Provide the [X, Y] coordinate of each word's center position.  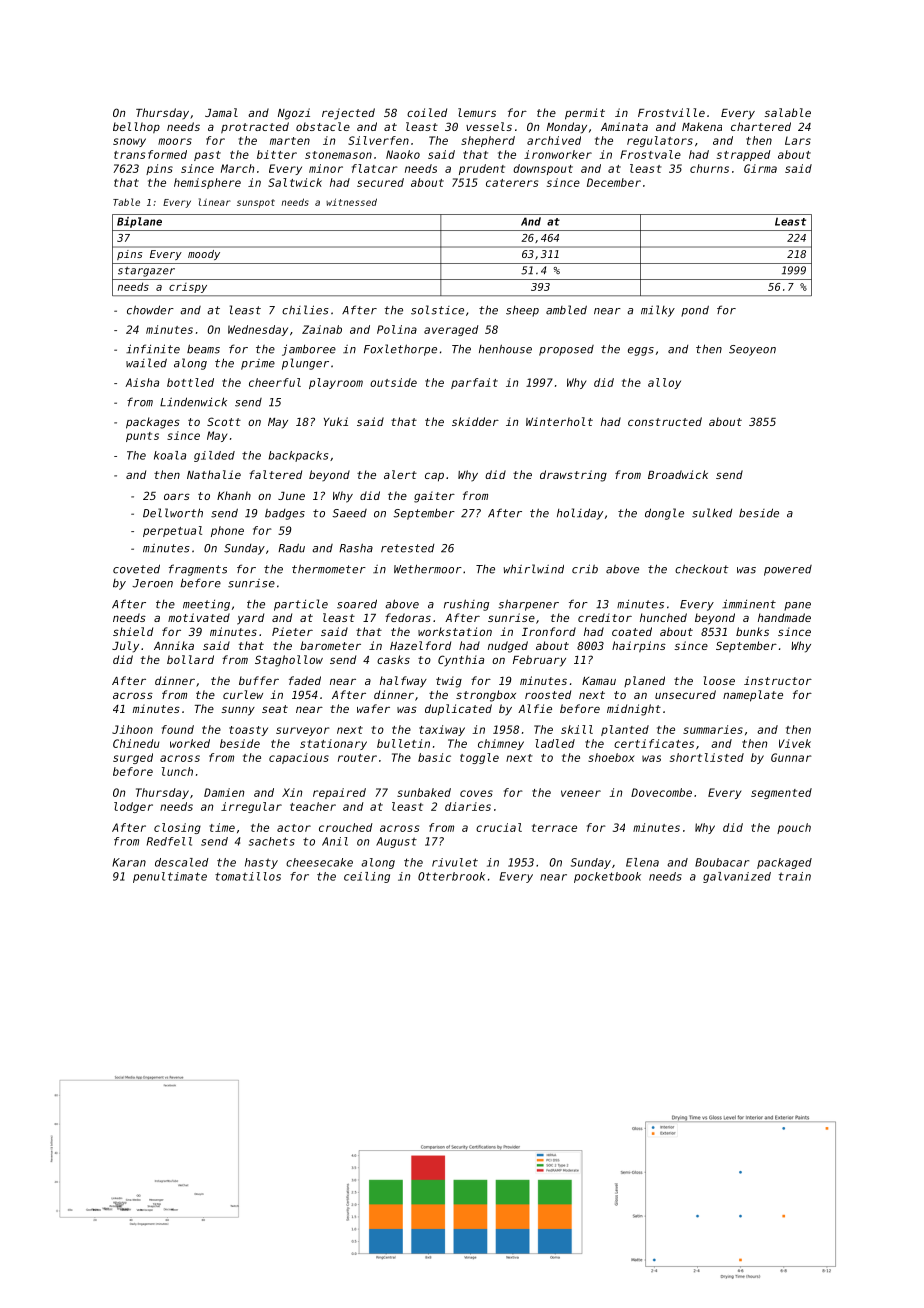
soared [357, 604]
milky [658, 311]
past [207, 156]
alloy [664, 383]
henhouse [505, 349]
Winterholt [559, 421]
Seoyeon [752, 350]
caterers [512, 183]
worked [190, 743]
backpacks [298, 456]
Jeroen [152, 583]
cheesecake [319, 862]
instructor [778, 680]
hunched [663, 617]
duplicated [458, 710]
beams [203, 349]
